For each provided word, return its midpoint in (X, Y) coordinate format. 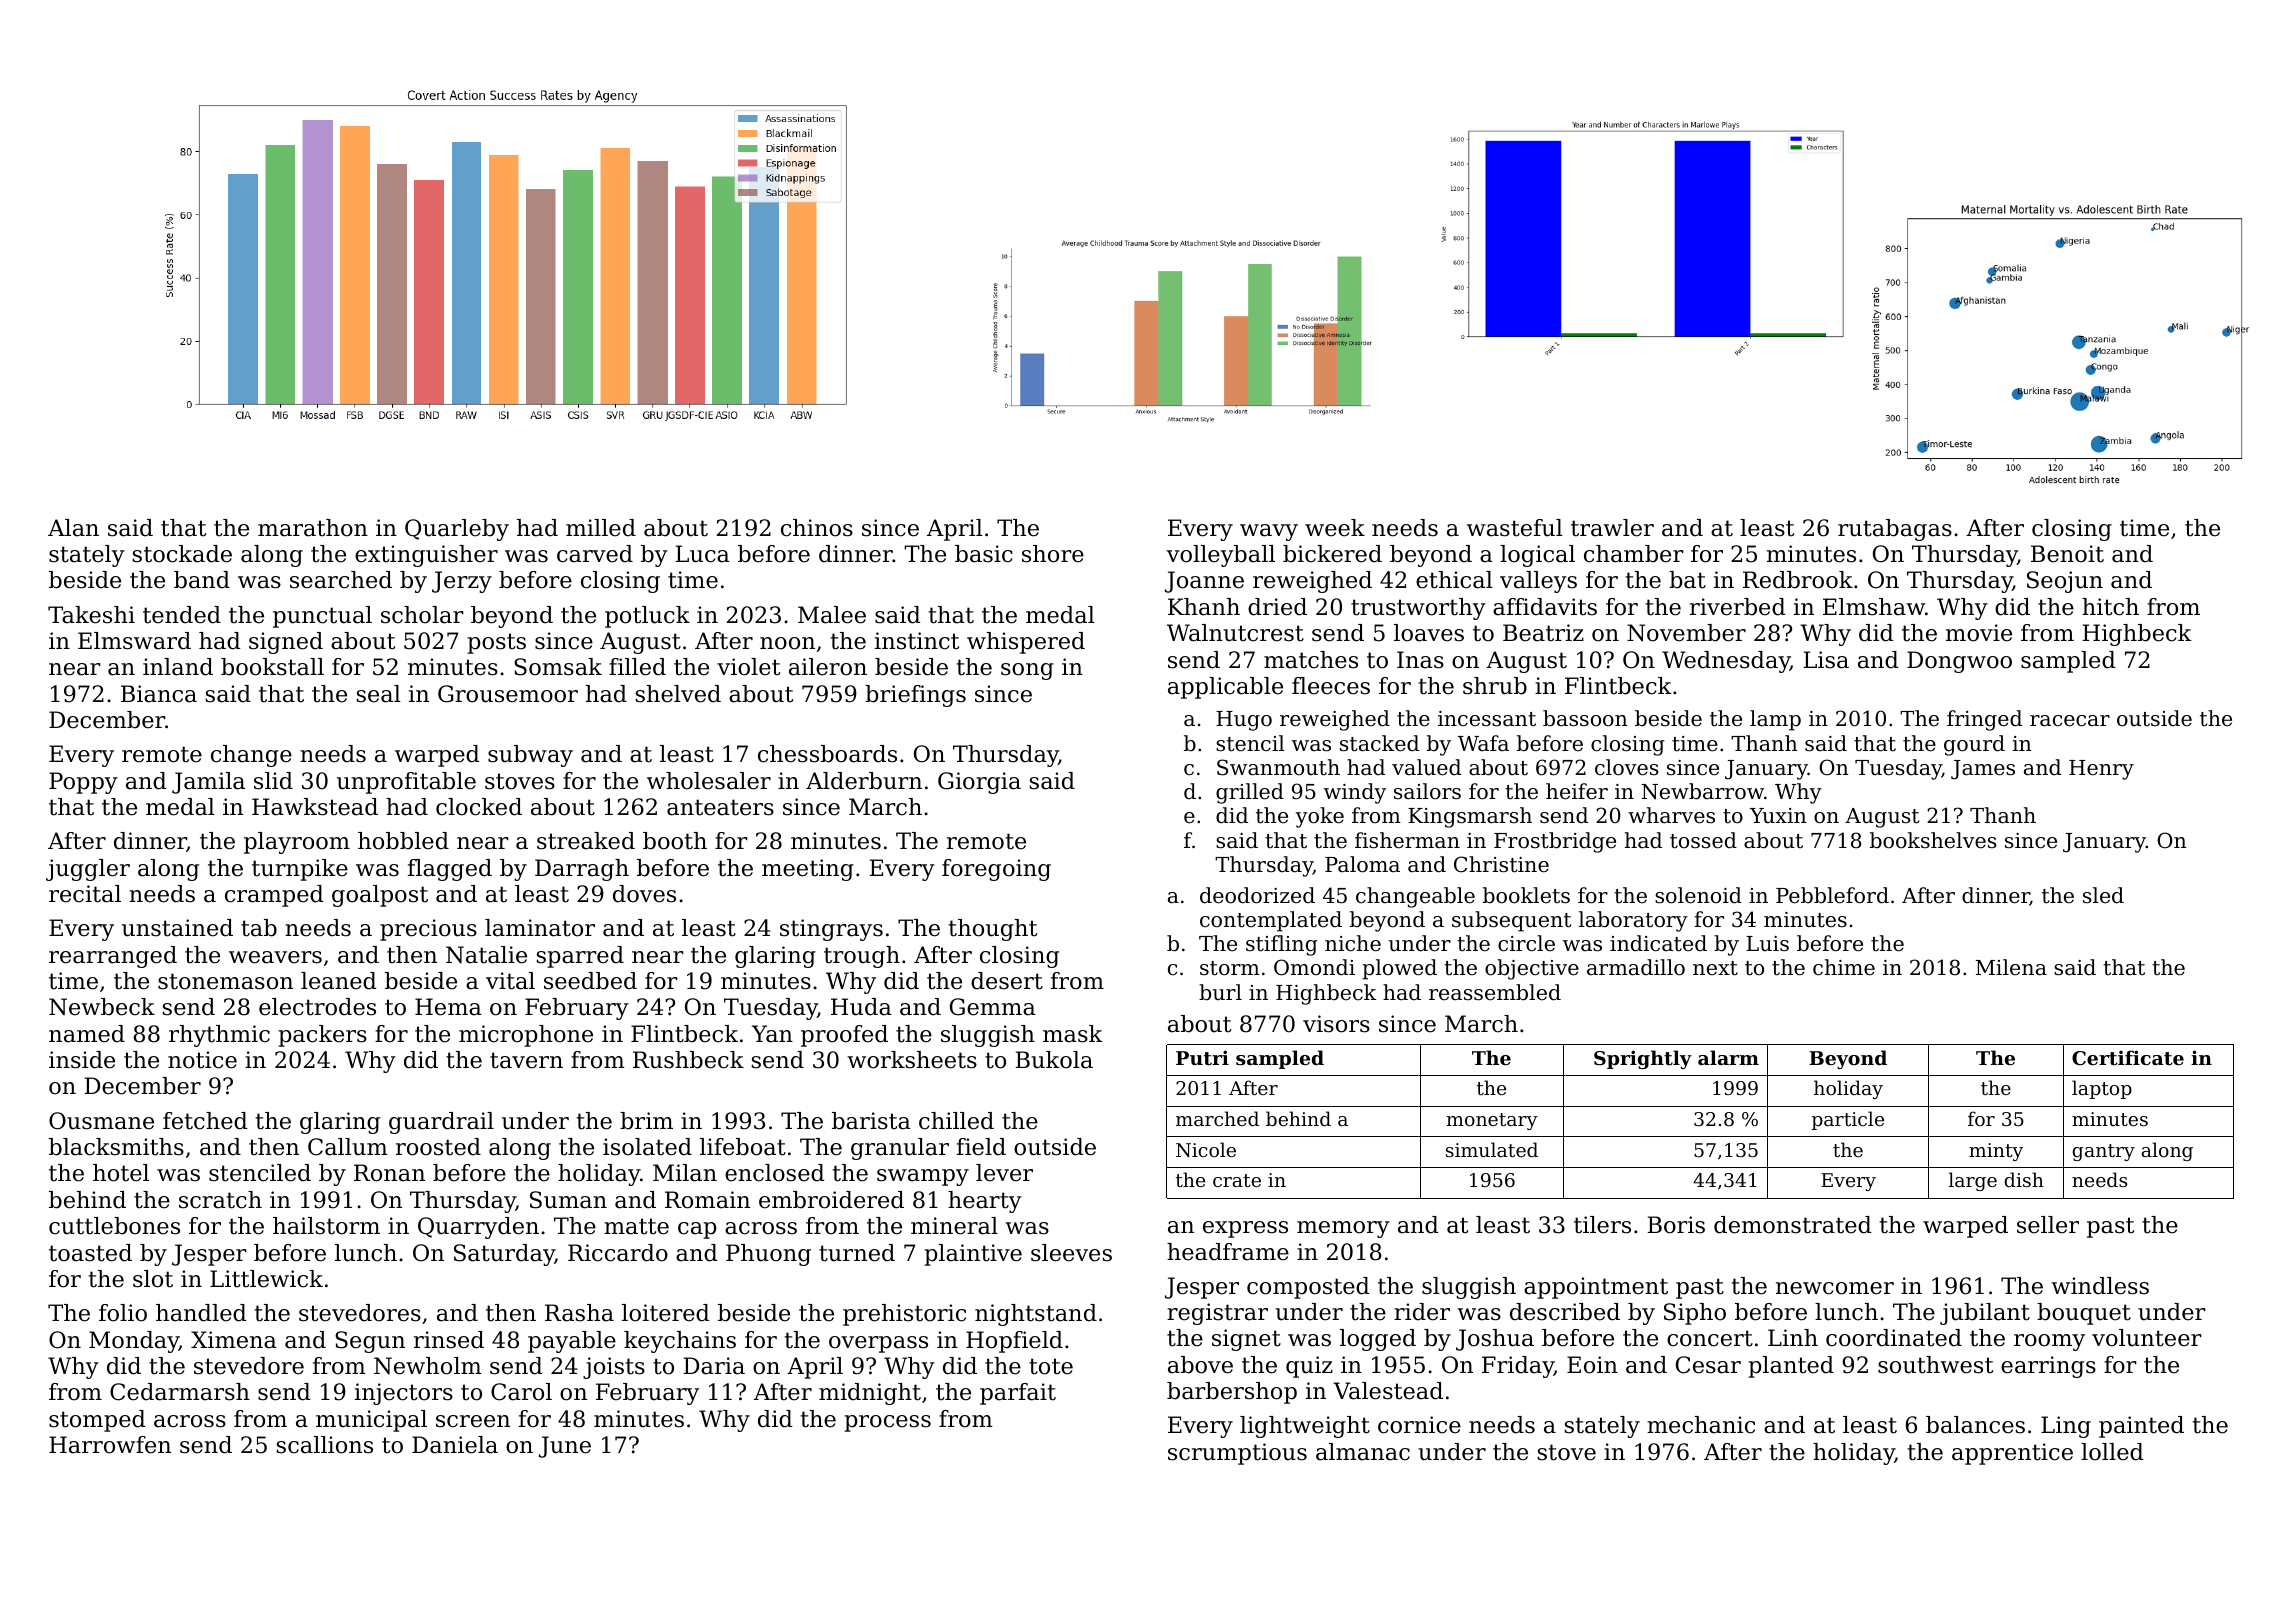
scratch (220, 1200)
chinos (817, 528)
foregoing (996, 870)
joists (614, 1368)
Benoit (2067, 554)
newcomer (1835, 1288)
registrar (1217, 1314)
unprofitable (406, 783)
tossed (1703, 840)
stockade (182, 554)
